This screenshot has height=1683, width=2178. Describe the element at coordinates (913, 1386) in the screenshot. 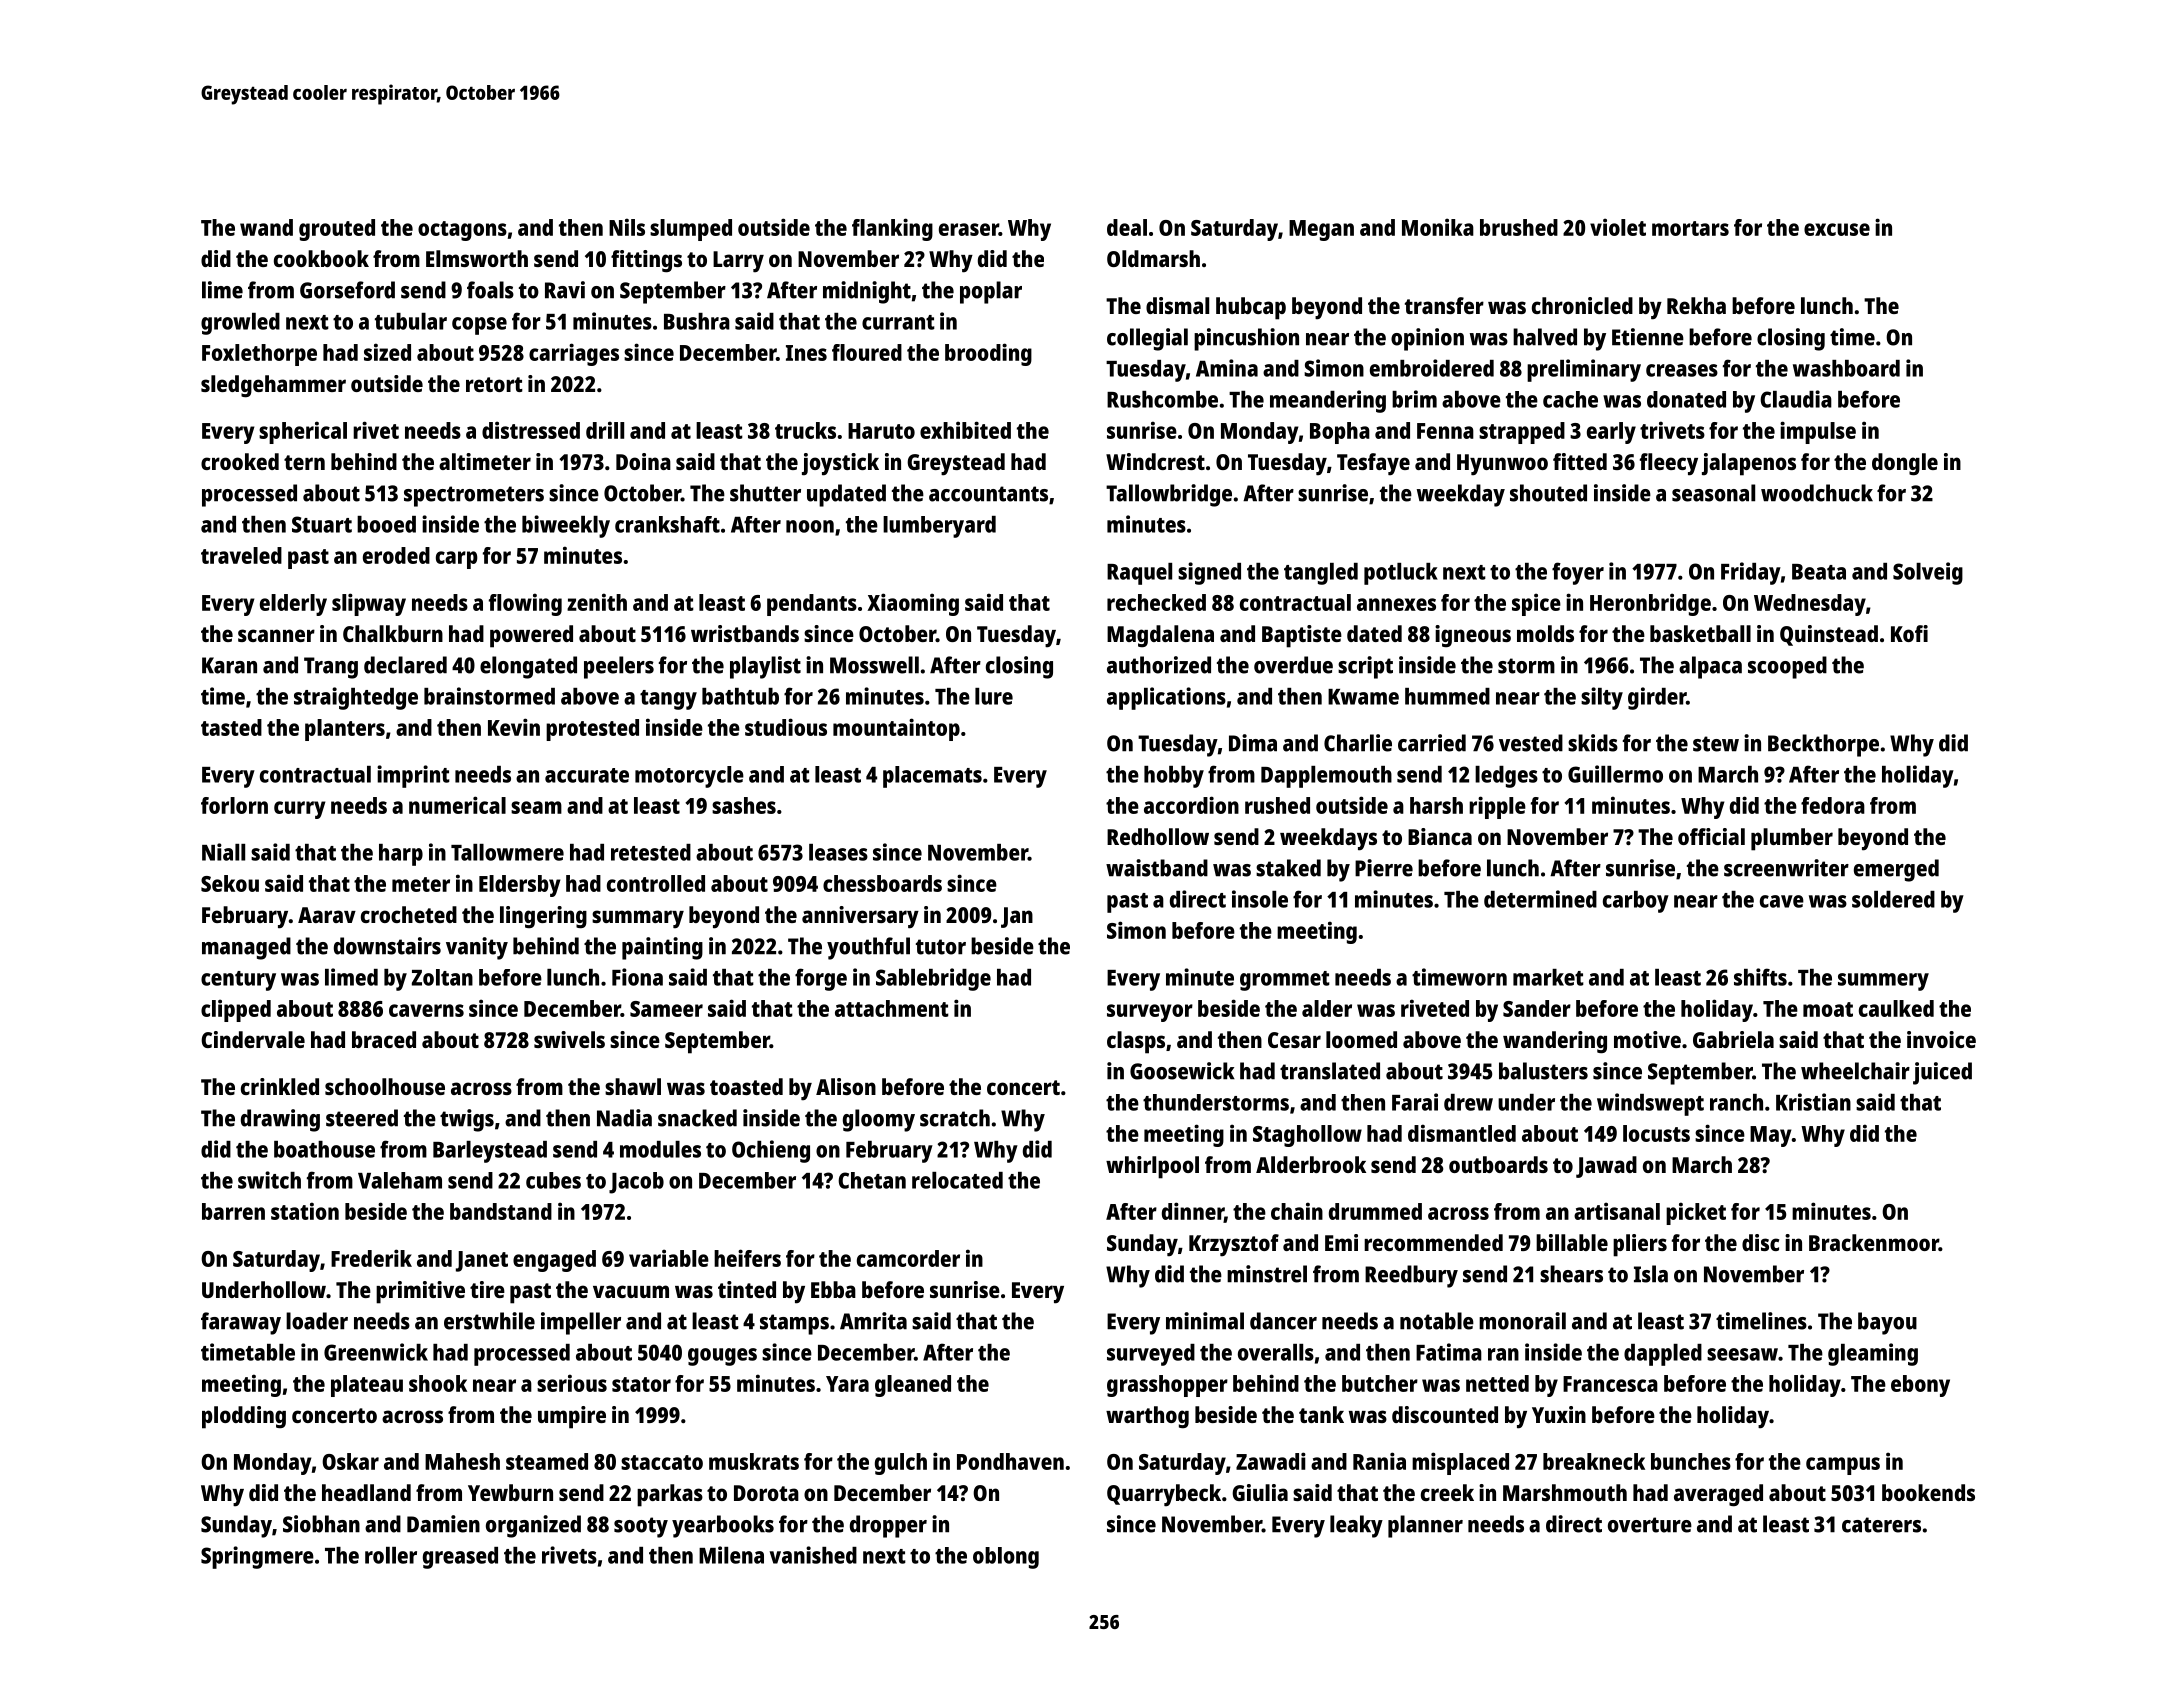

I see `gleaned` at that location.
